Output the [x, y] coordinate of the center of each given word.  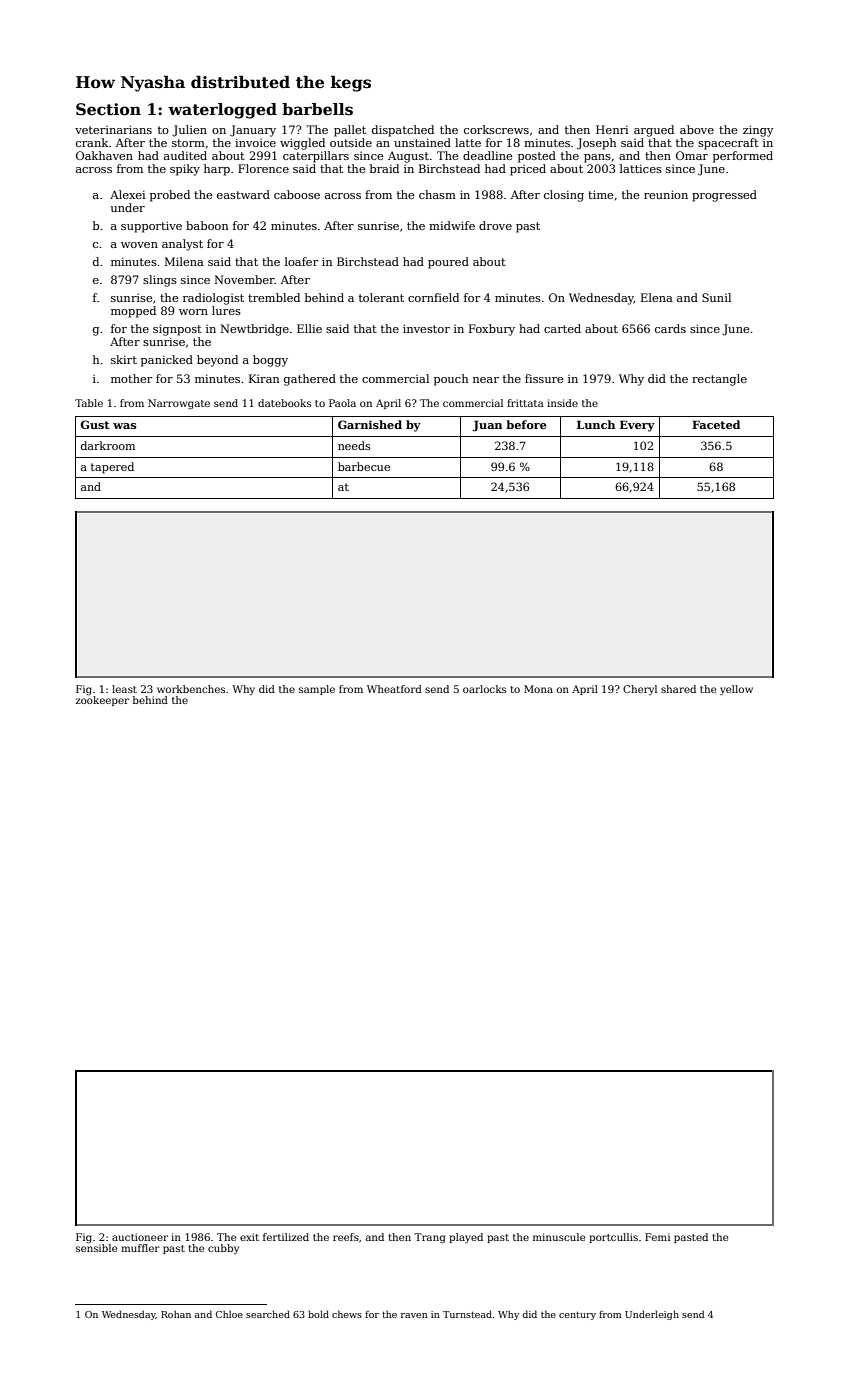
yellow [736, 690]
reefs [346, 1237]
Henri [612, 129]
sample [317, 690]
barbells [317, 109]
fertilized [286, 1237]
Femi [657, 1237]
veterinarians [113, 129]
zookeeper [102, 701]
